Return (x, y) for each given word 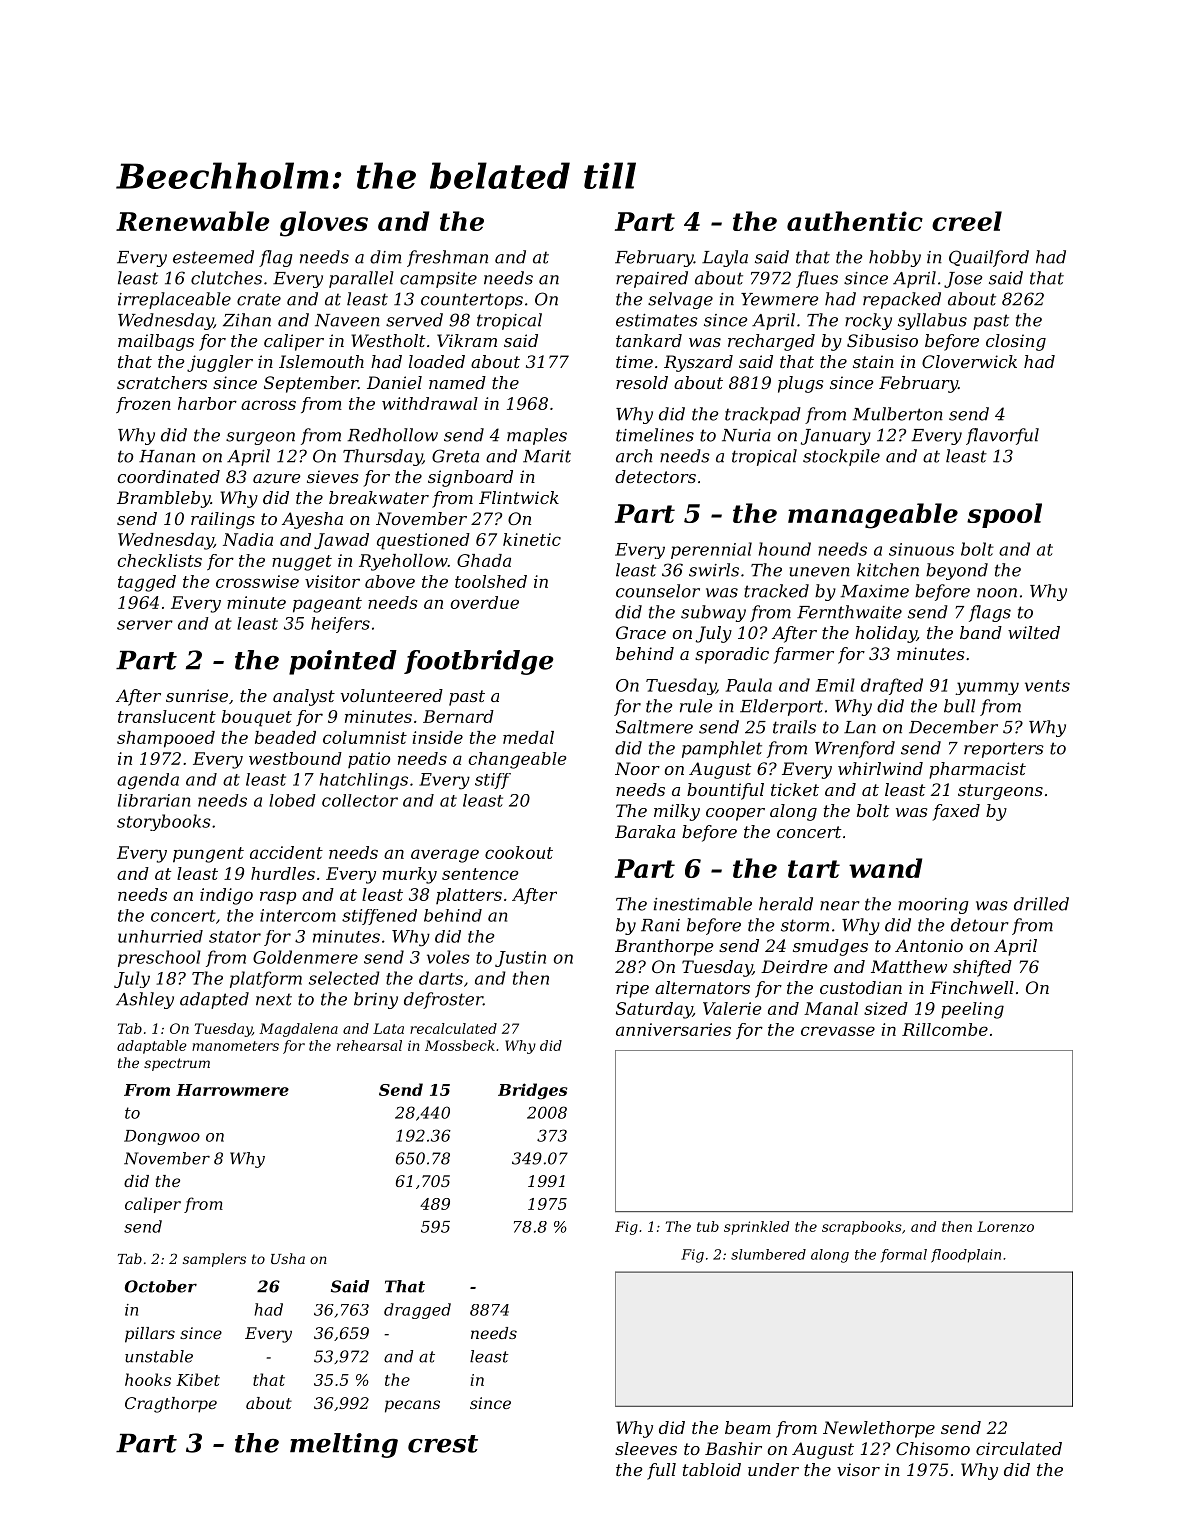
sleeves (646, 1448)
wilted (1034, 632)
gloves (324, 224)
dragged (417, 1311)
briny (376, 1000)
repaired (652, 279)
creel (967, 221)
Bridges (533, 1091)
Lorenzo (1005, 1226)
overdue (484, 602)
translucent (167, 716)
